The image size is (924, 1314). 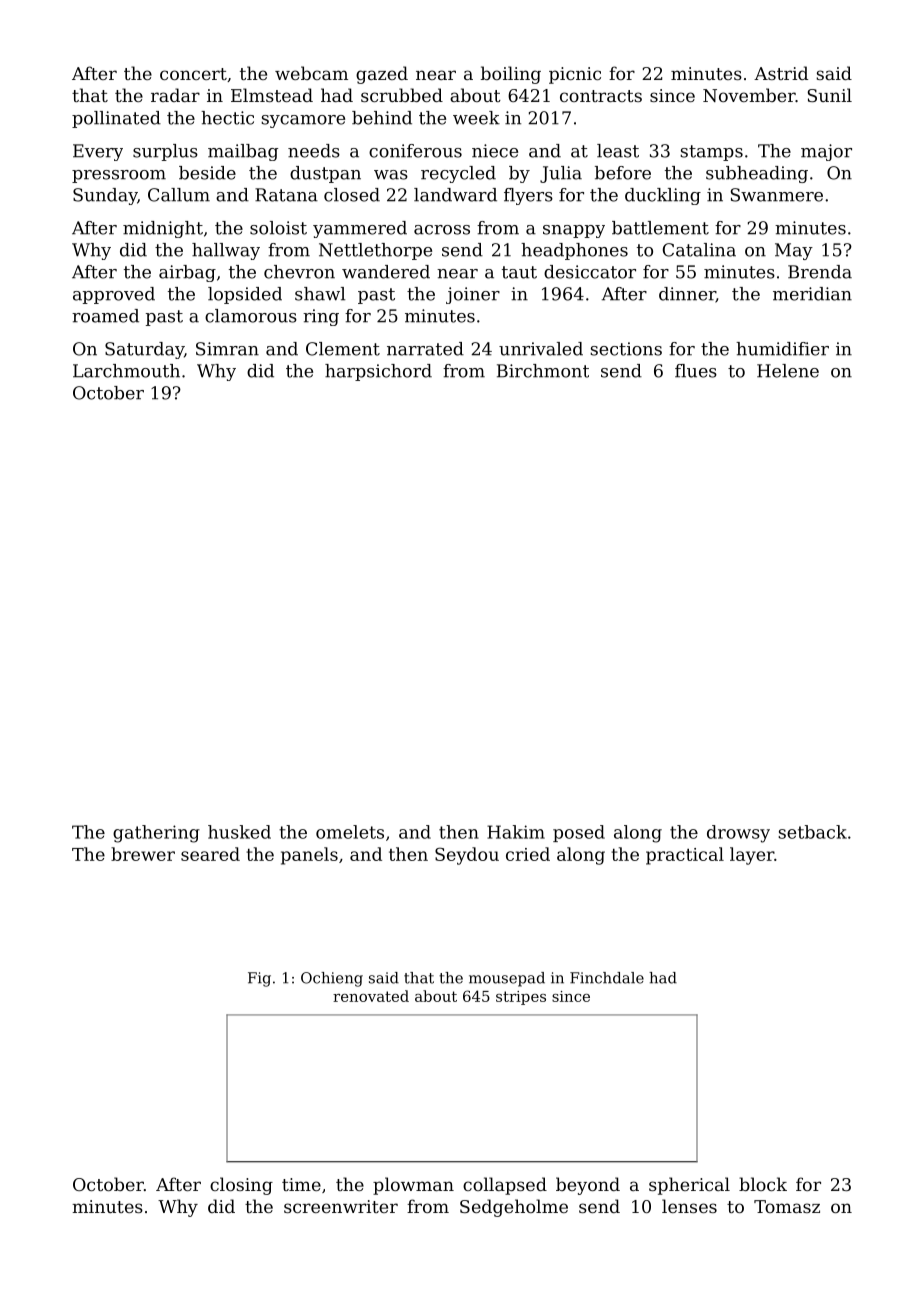 What do you see at coordinates (98, 152) in the screenshot?
I see `Every` at bounding box center [98, 152].
